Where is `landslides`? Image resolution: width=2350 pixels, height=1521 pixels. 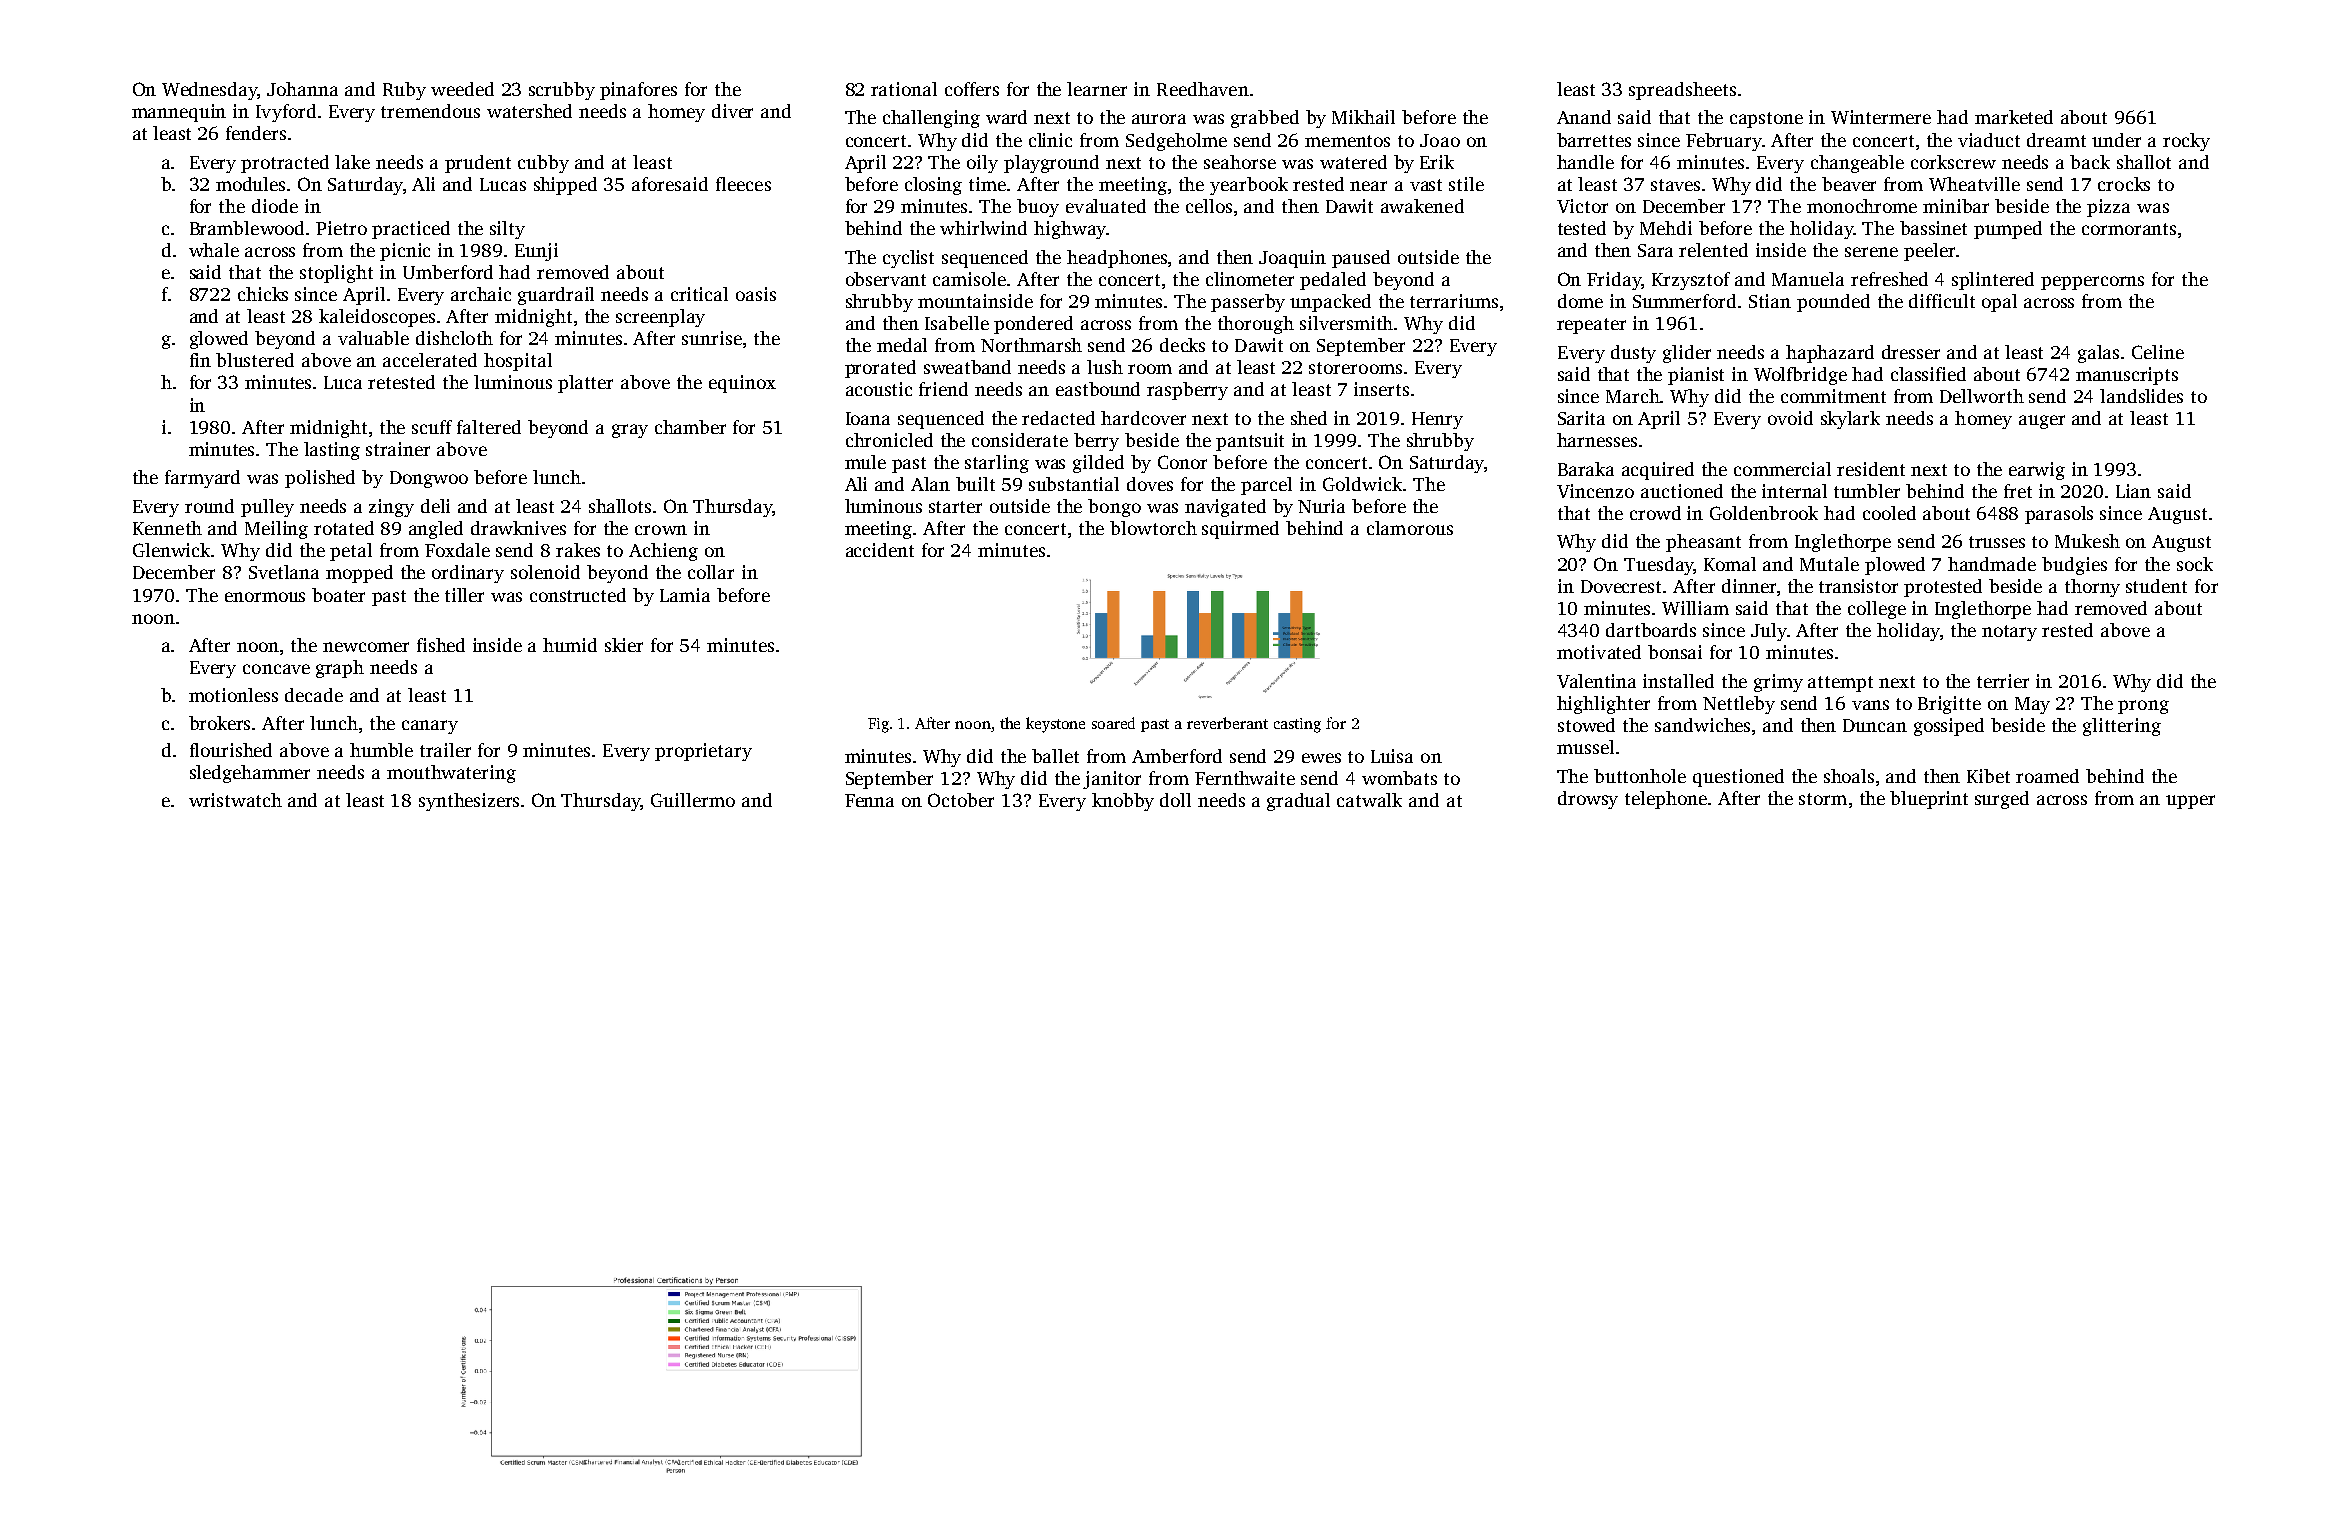
landslides is located at coordinates (2141, 396).
